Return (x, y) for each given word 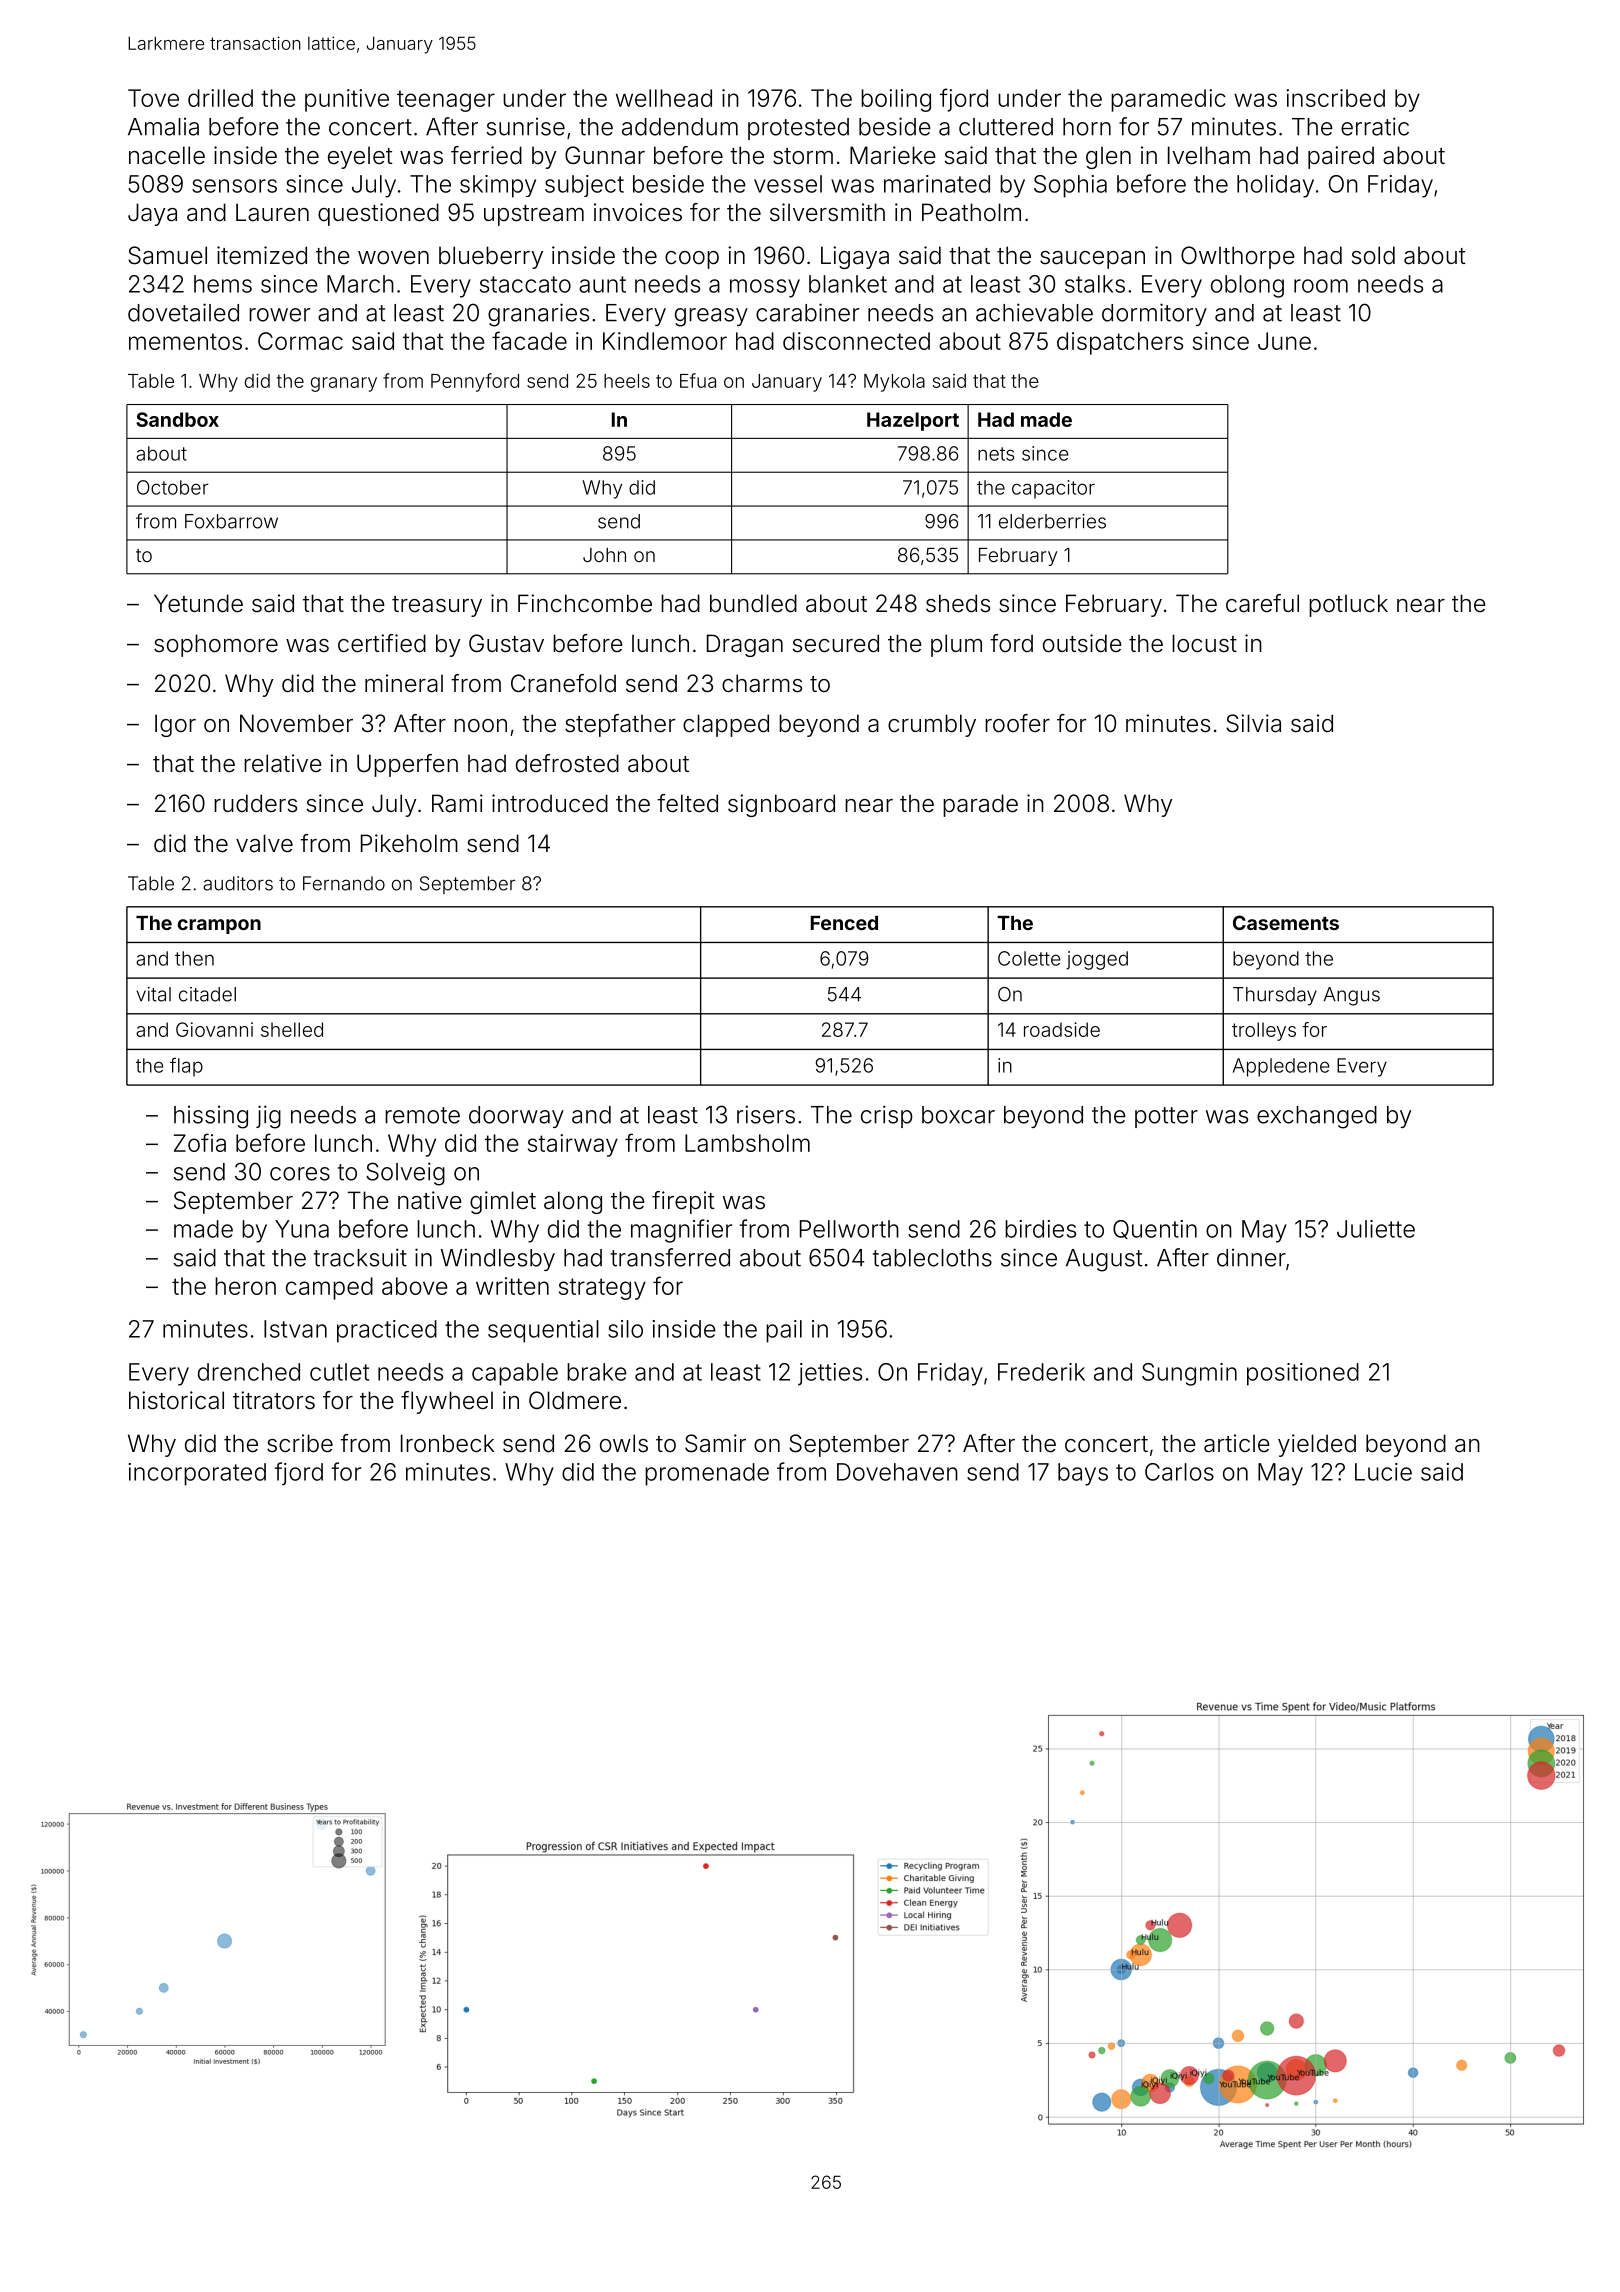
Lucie (1383, 1472)
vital (153, 994)
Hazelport (913, 421)
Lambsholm (747, 1143)
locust (1204, 643)
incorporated (197, 1474)
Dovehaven (897, 1472)
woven (393, 258)
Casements (1286, 922)
